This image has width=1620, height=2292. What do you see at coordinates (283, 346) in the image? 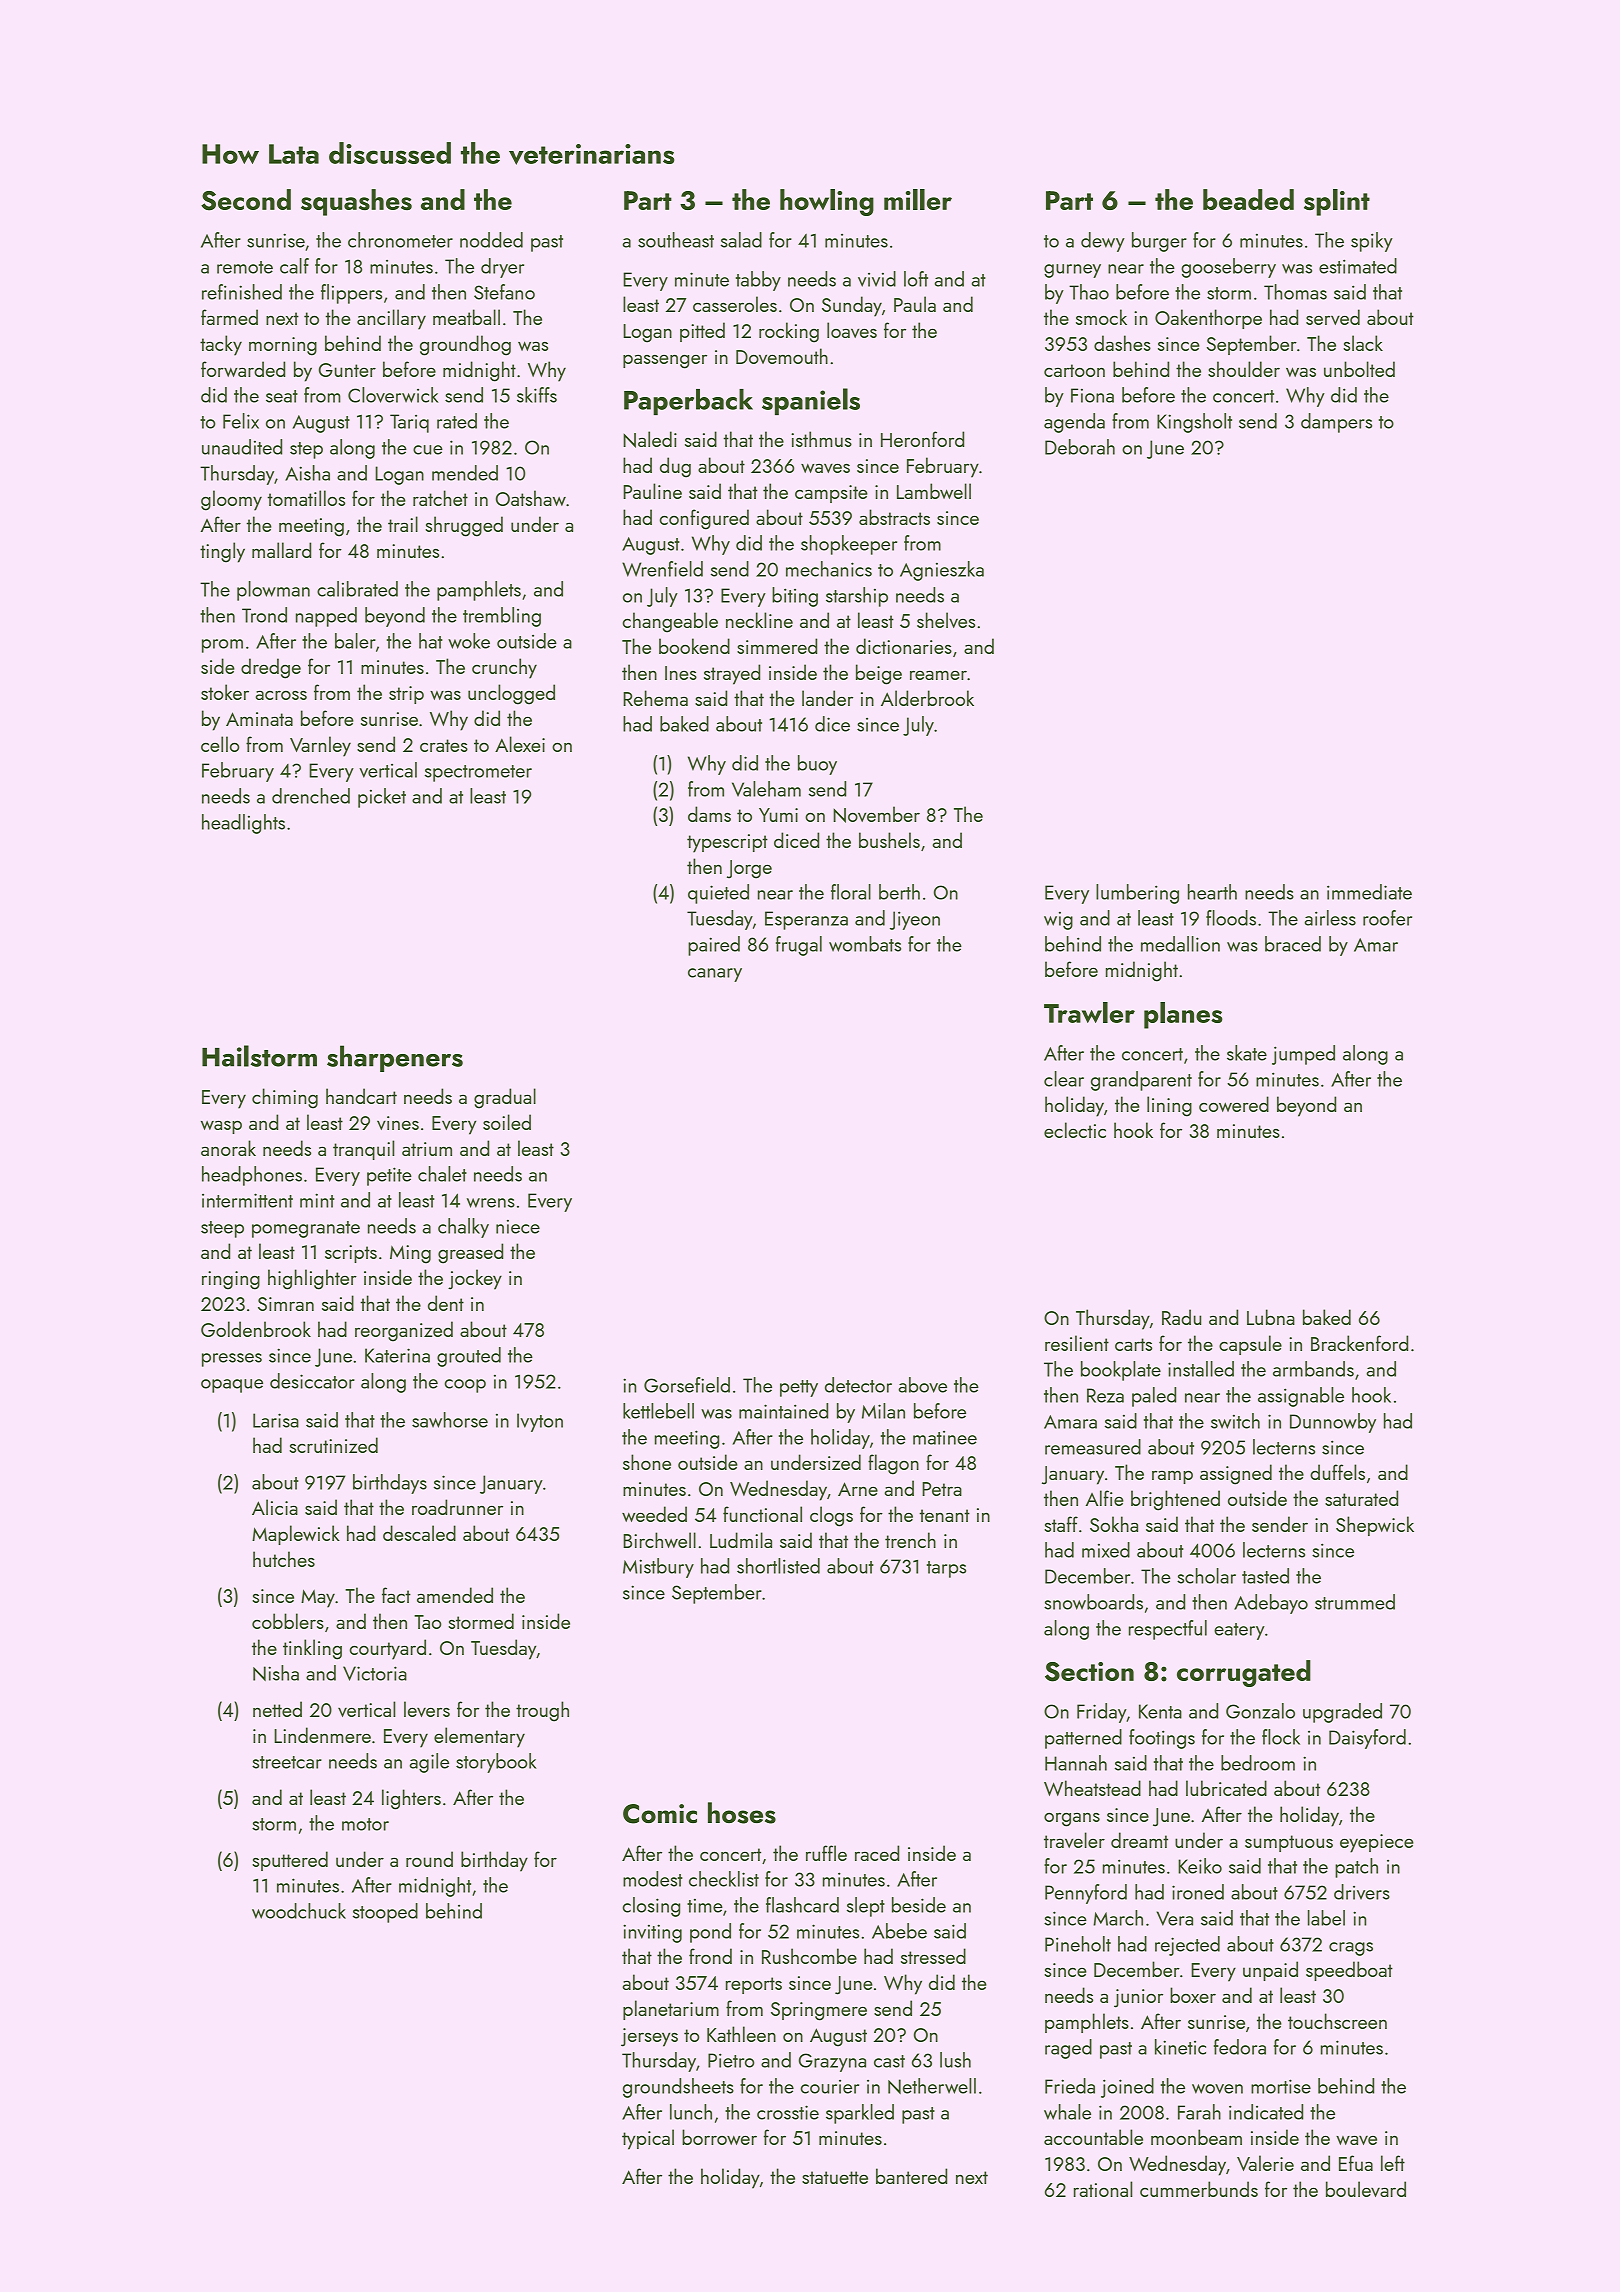
I see `morning` at bounding box center [283, 346].
